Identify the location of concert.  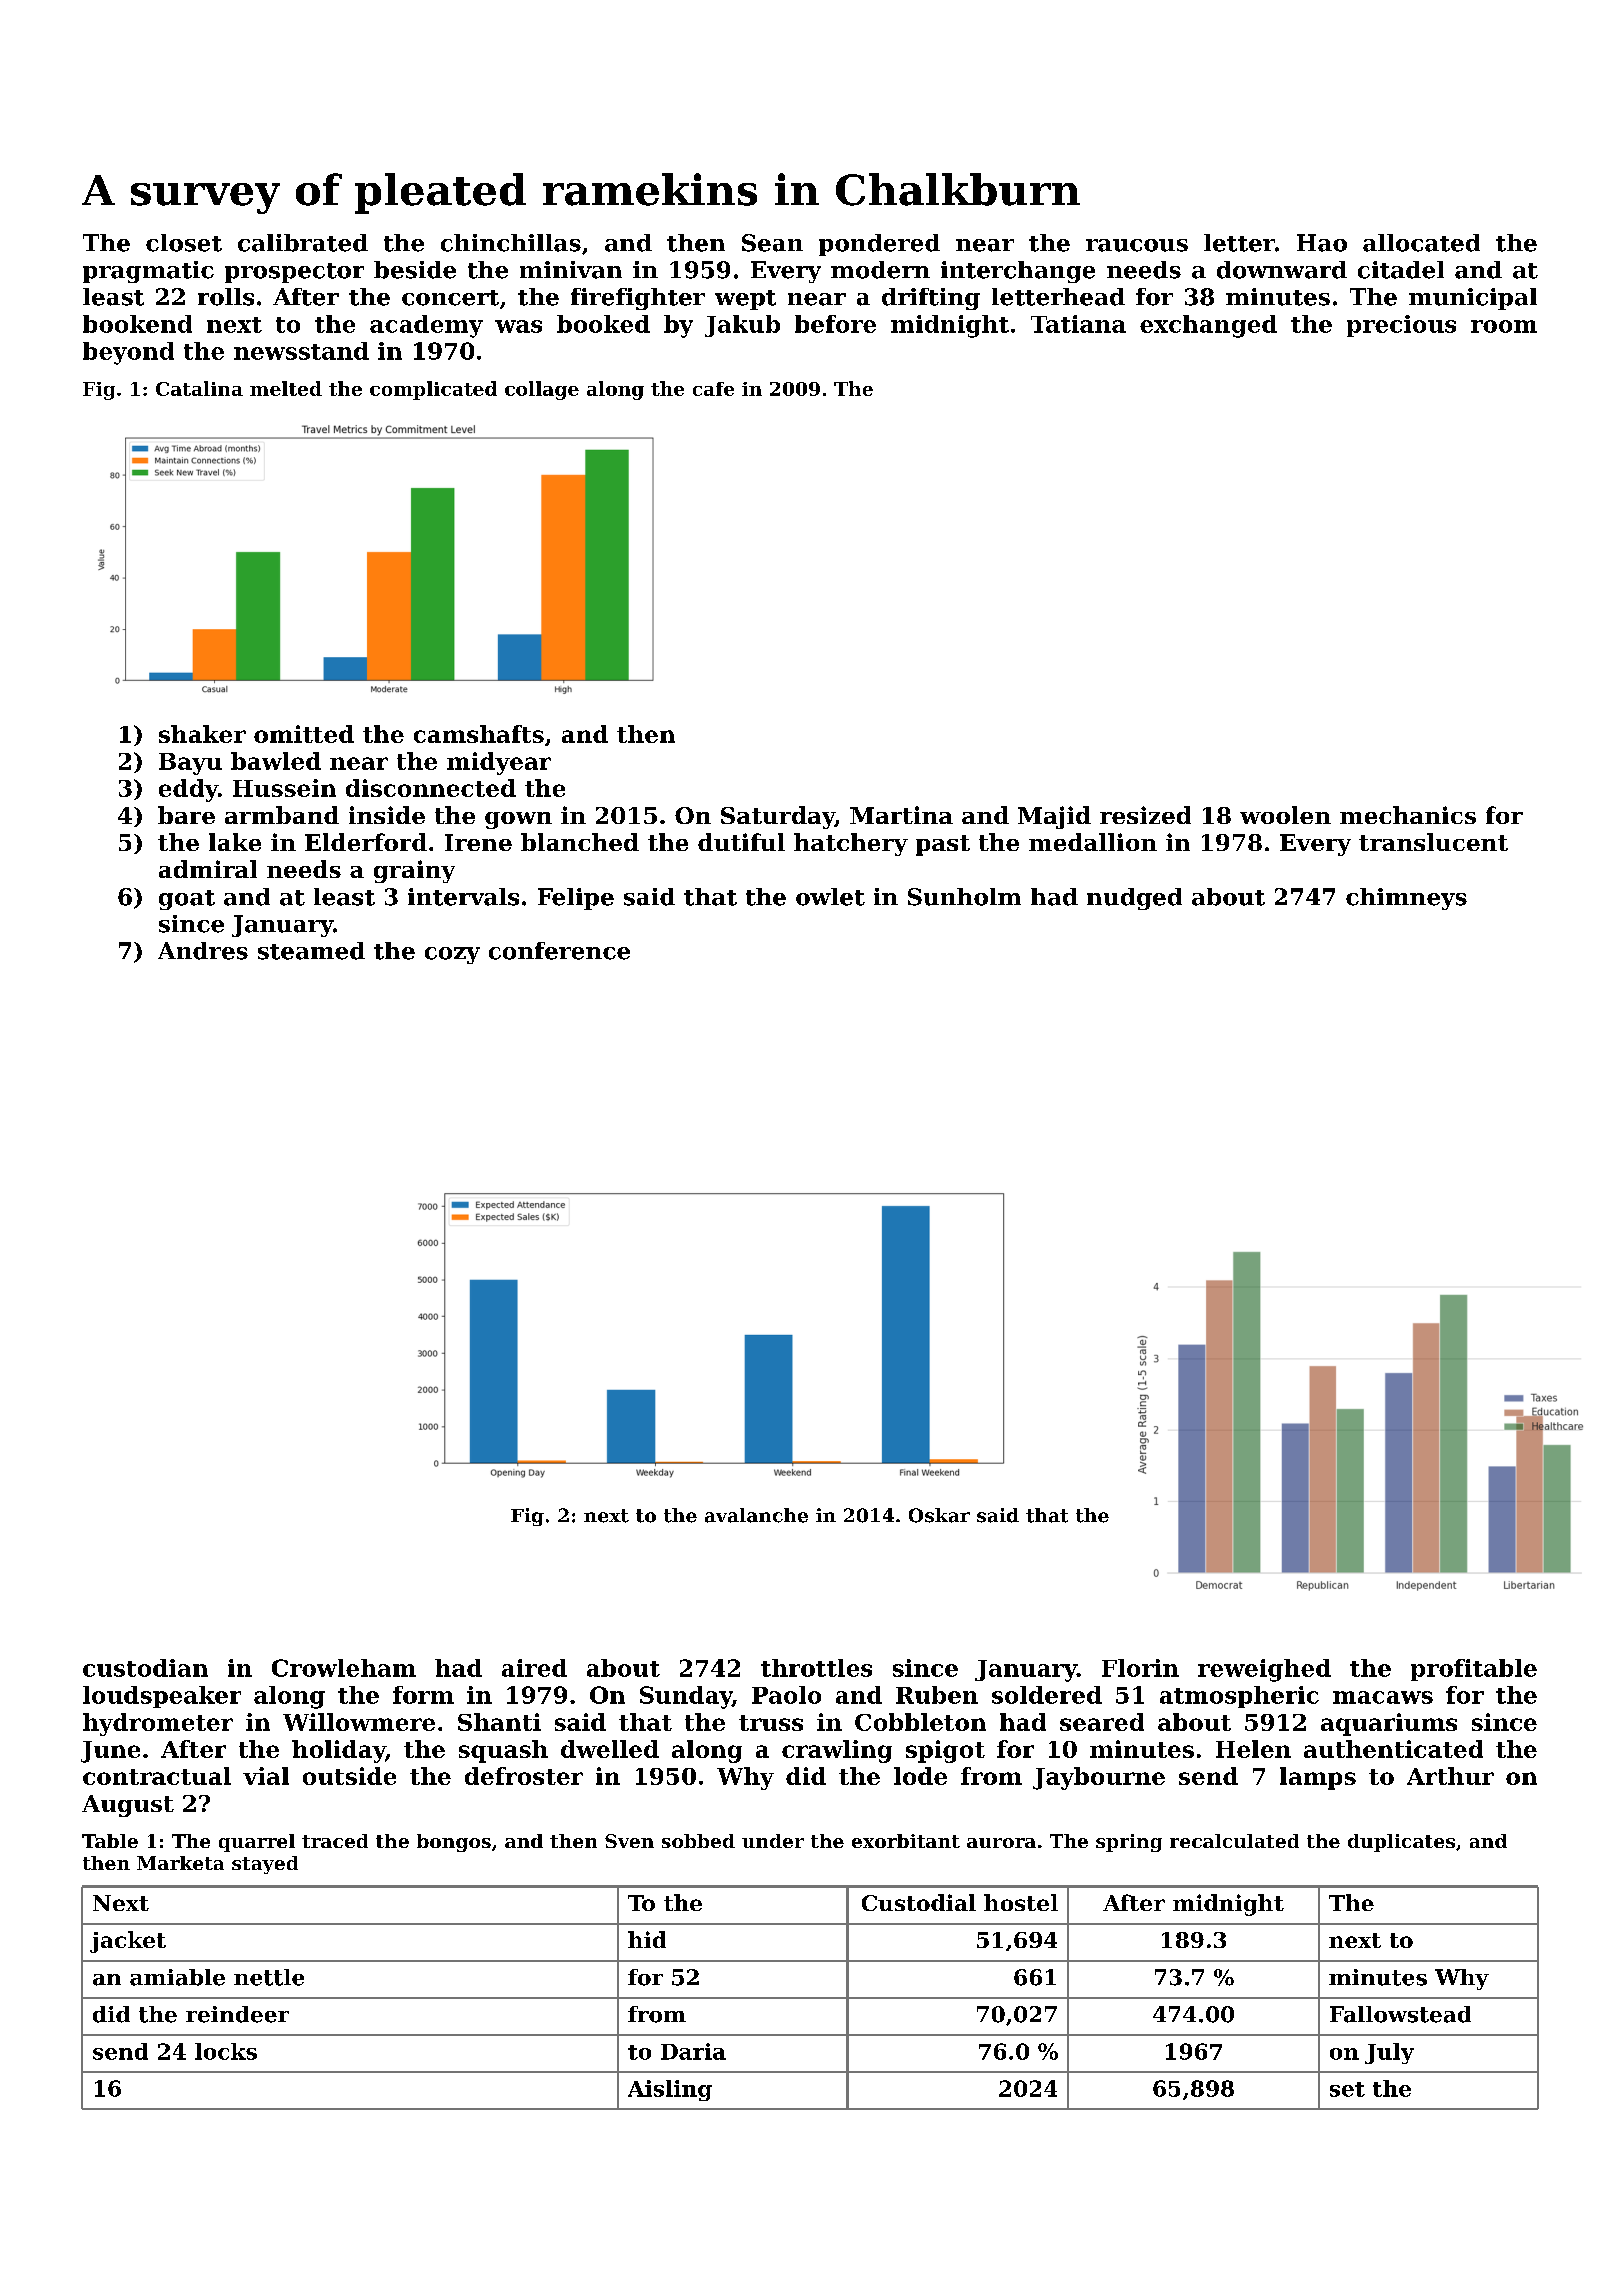
(450, 298).
